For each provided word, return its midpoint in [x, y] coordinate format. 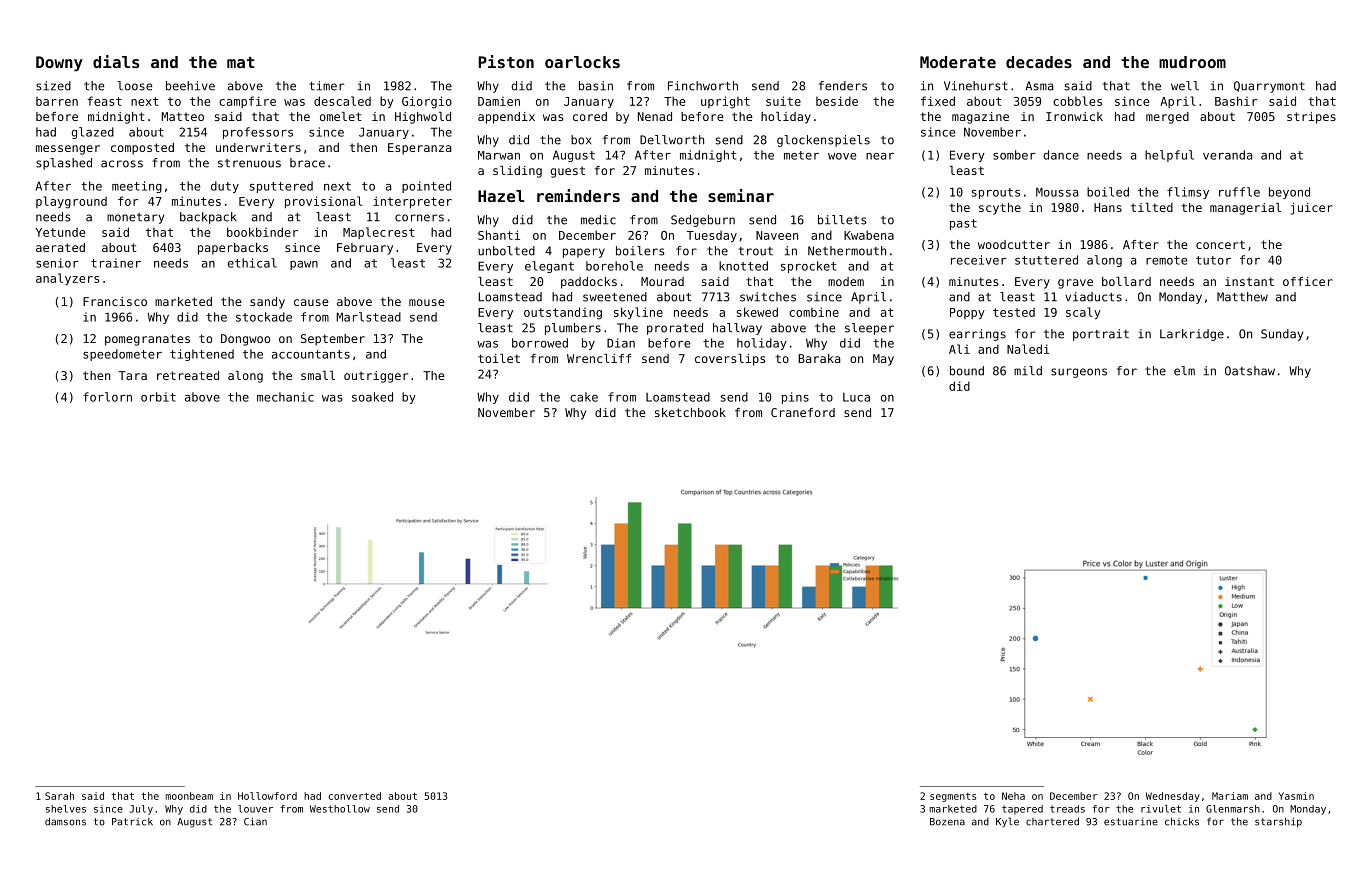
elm [1184, 371]
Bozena [947, 822]
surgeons [1079, 373]
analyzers [67, 279]
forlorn [107, 397]
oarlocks [582, 62]
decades [1039, 62]
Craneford [803, 412]
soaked [372, 397]
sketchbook [690, 412]
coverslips [730, 360]
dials [116, 61]
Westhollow [340, 809]
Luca [856, 397]
